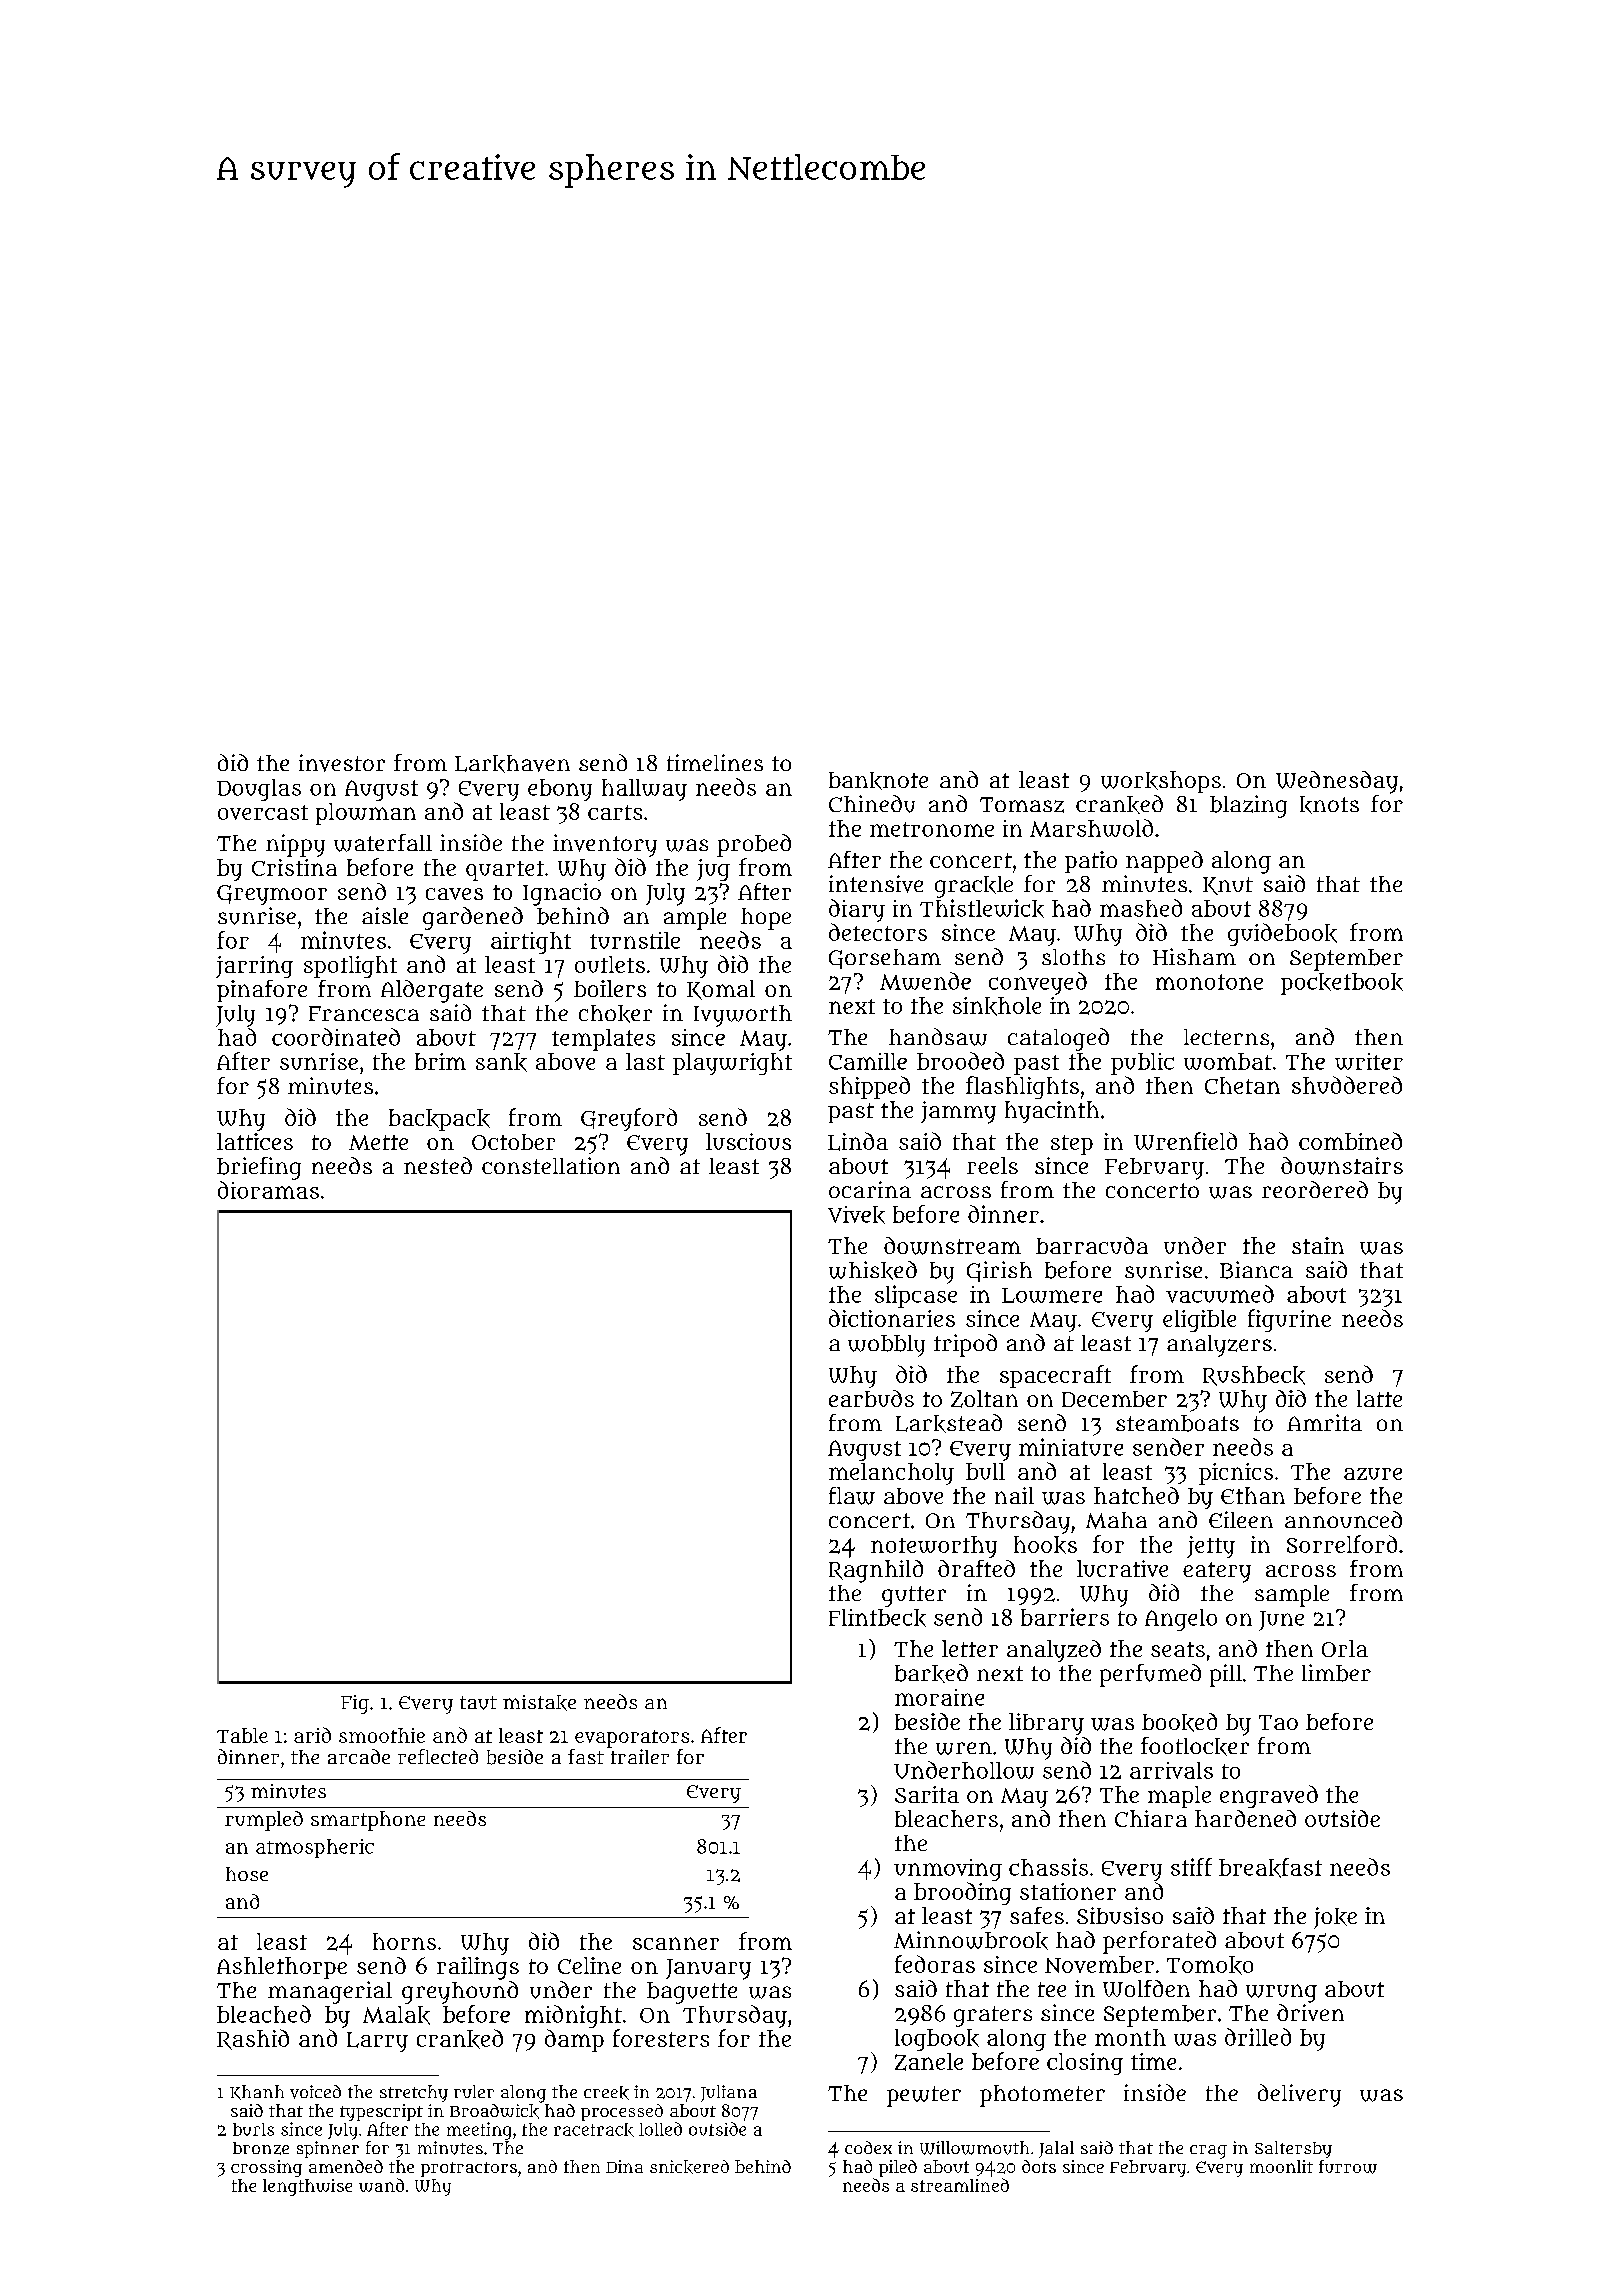  Describe the element at coordinates (505, 871) in the page. I see `quartet` at that location.
